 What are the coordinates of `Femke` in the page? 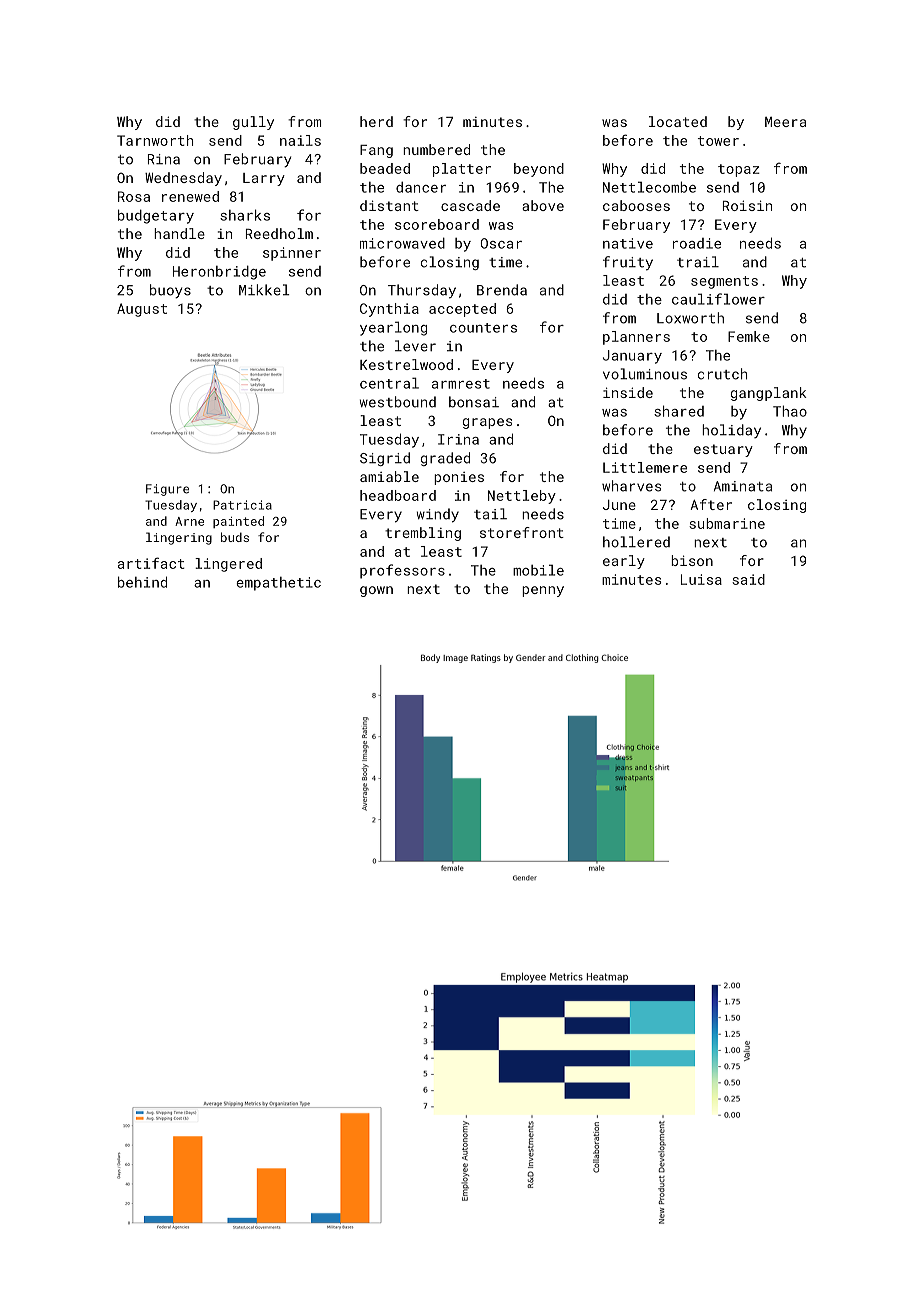 It's located at (749, 336).
